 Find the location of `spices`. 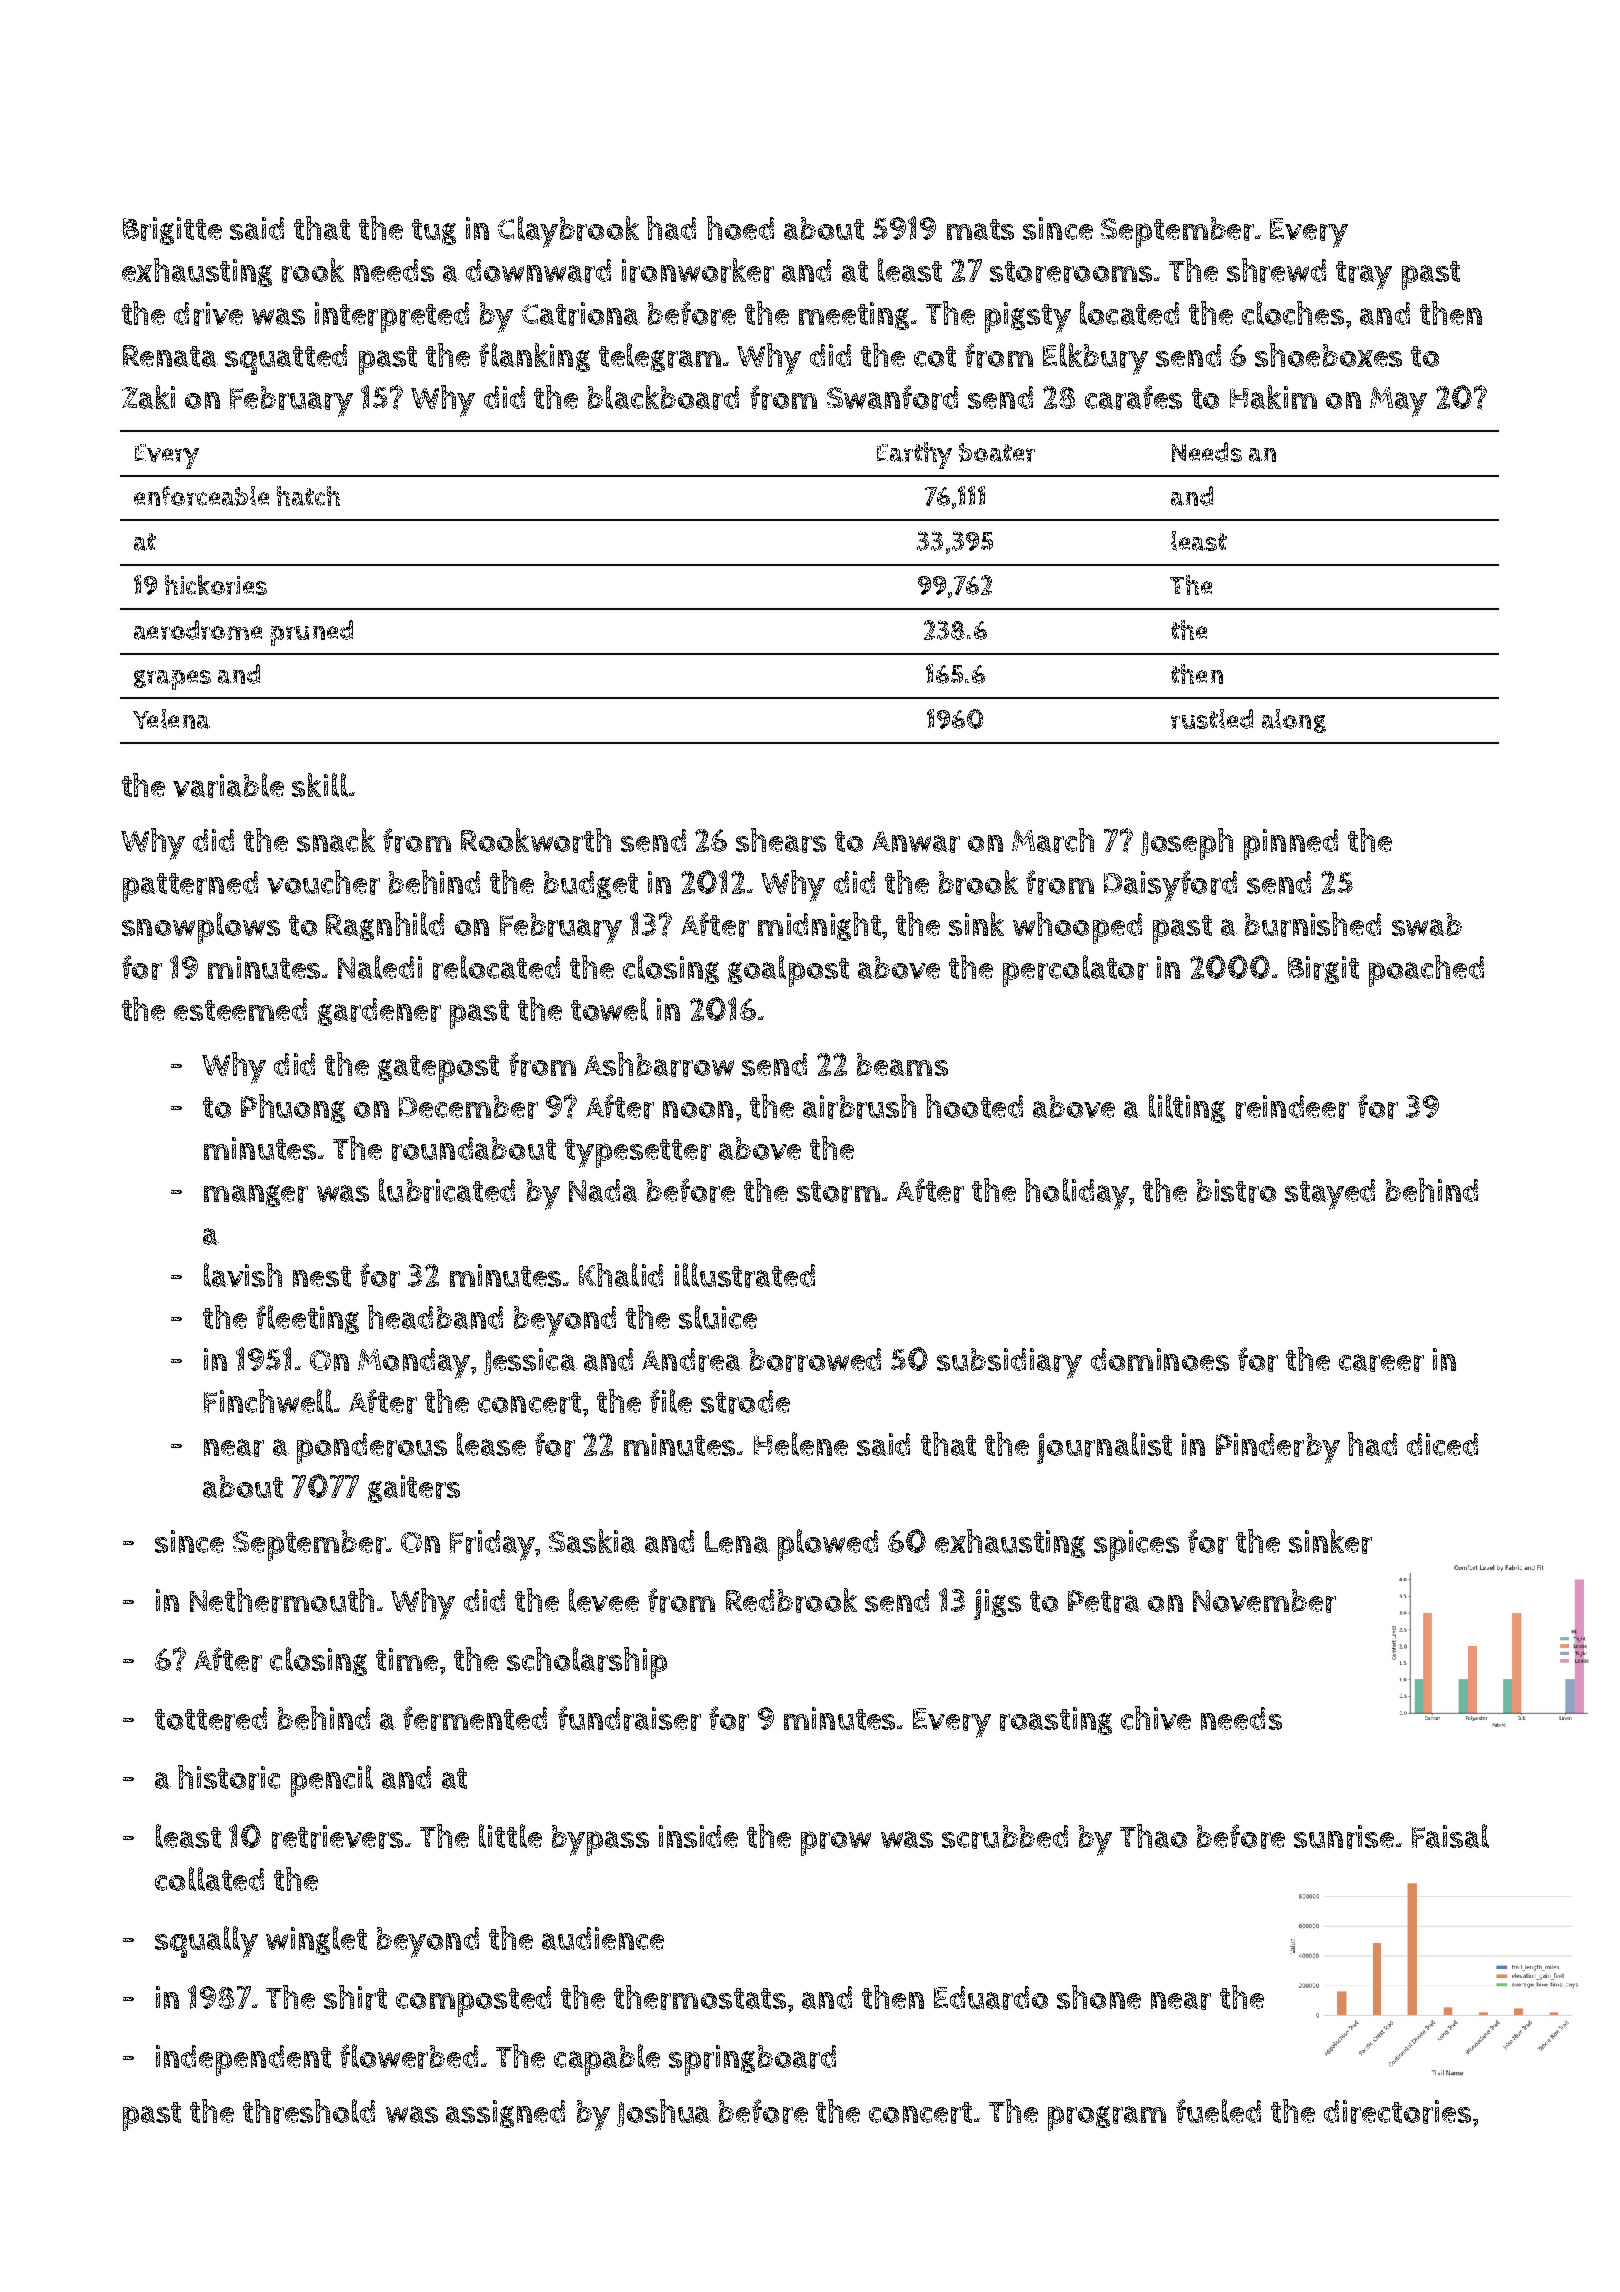

spices is located at coordinates (1136, 1545).
